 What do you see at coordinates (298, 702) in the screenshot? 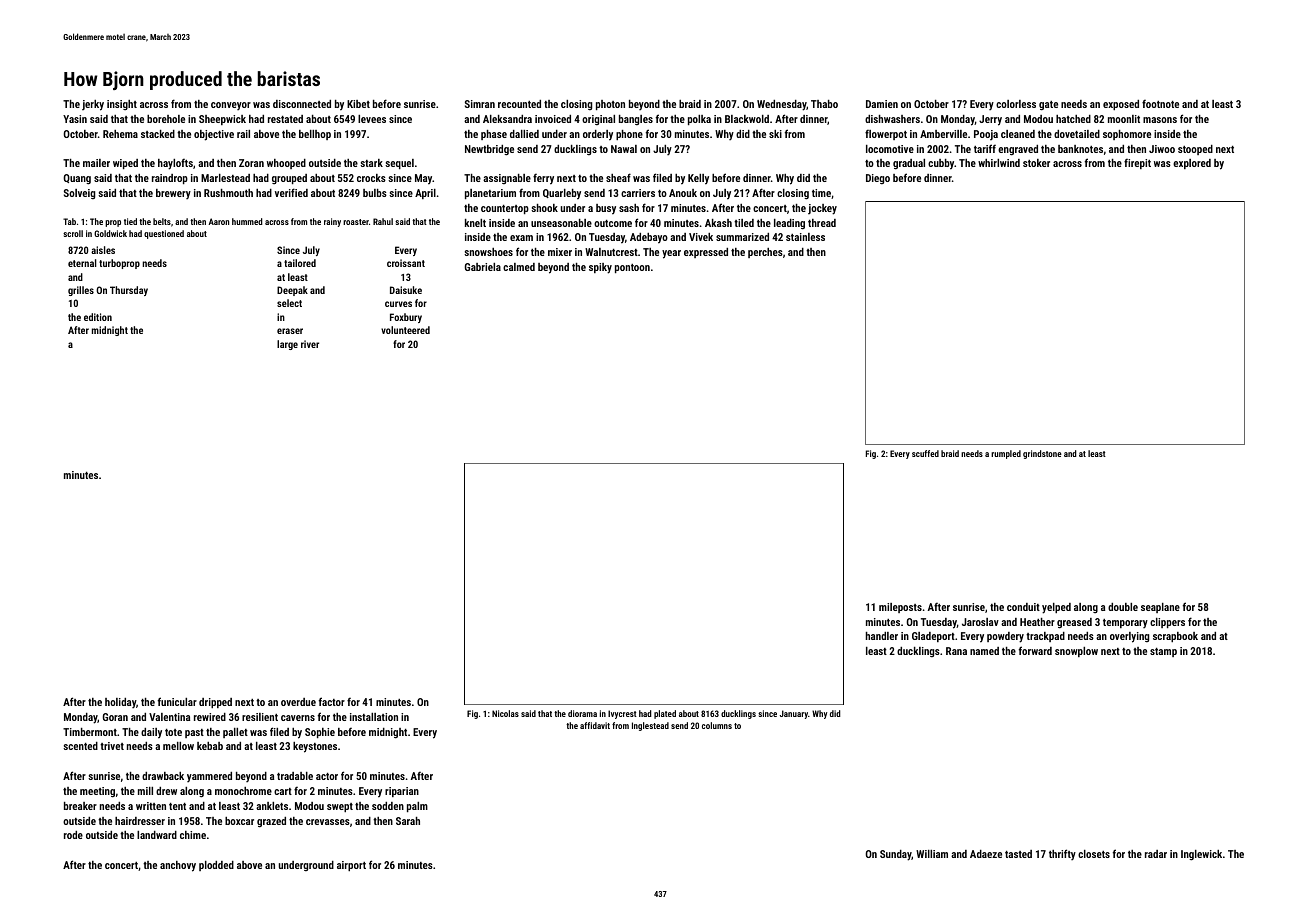
I see `overdue` at bounding box center [298, 702].
